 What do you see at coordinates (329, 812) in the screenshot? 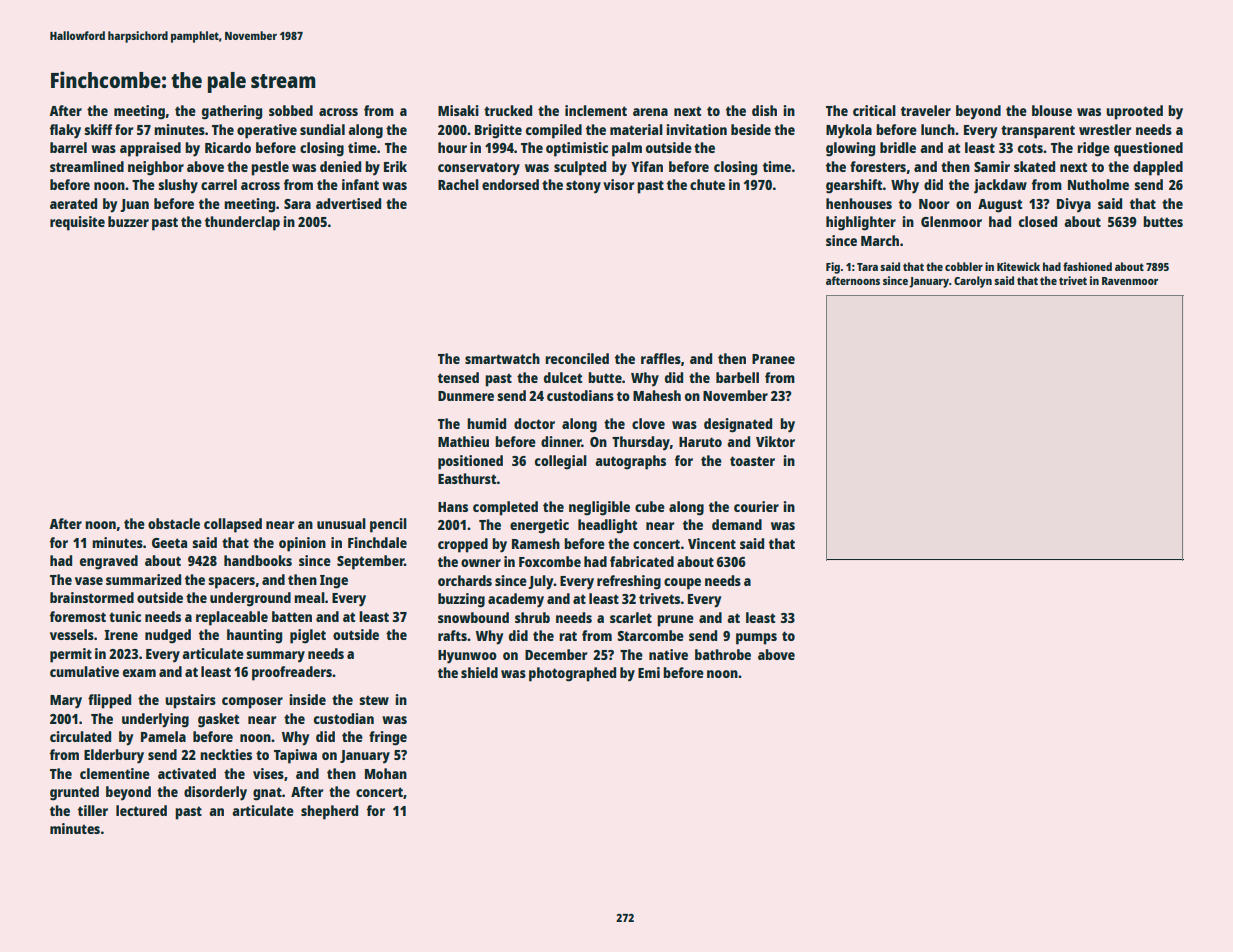
I see `shepherd` at bounding box center [329, 812].
